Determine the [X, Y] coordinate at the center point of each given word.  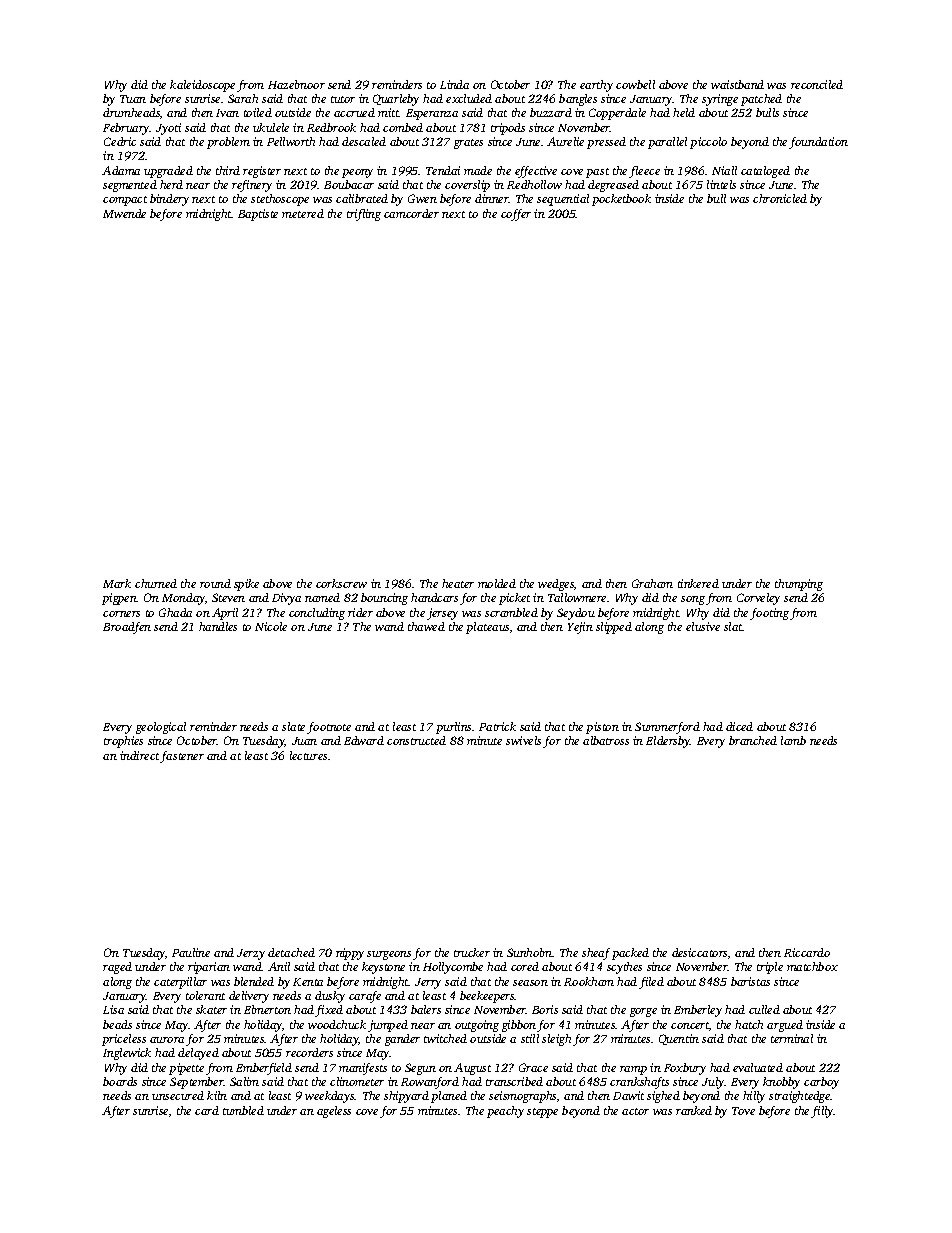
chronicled [780, 198]
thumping [799, 585]
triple [770, 968]
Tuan [133, 99]
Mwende [124, 213]
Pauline [191, 952]
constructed [416, 740]
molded [497, 583]
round [215, 583]
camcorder [411, 213]
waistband [737, 84]
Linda [454, 84]
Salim [244, 1081]
